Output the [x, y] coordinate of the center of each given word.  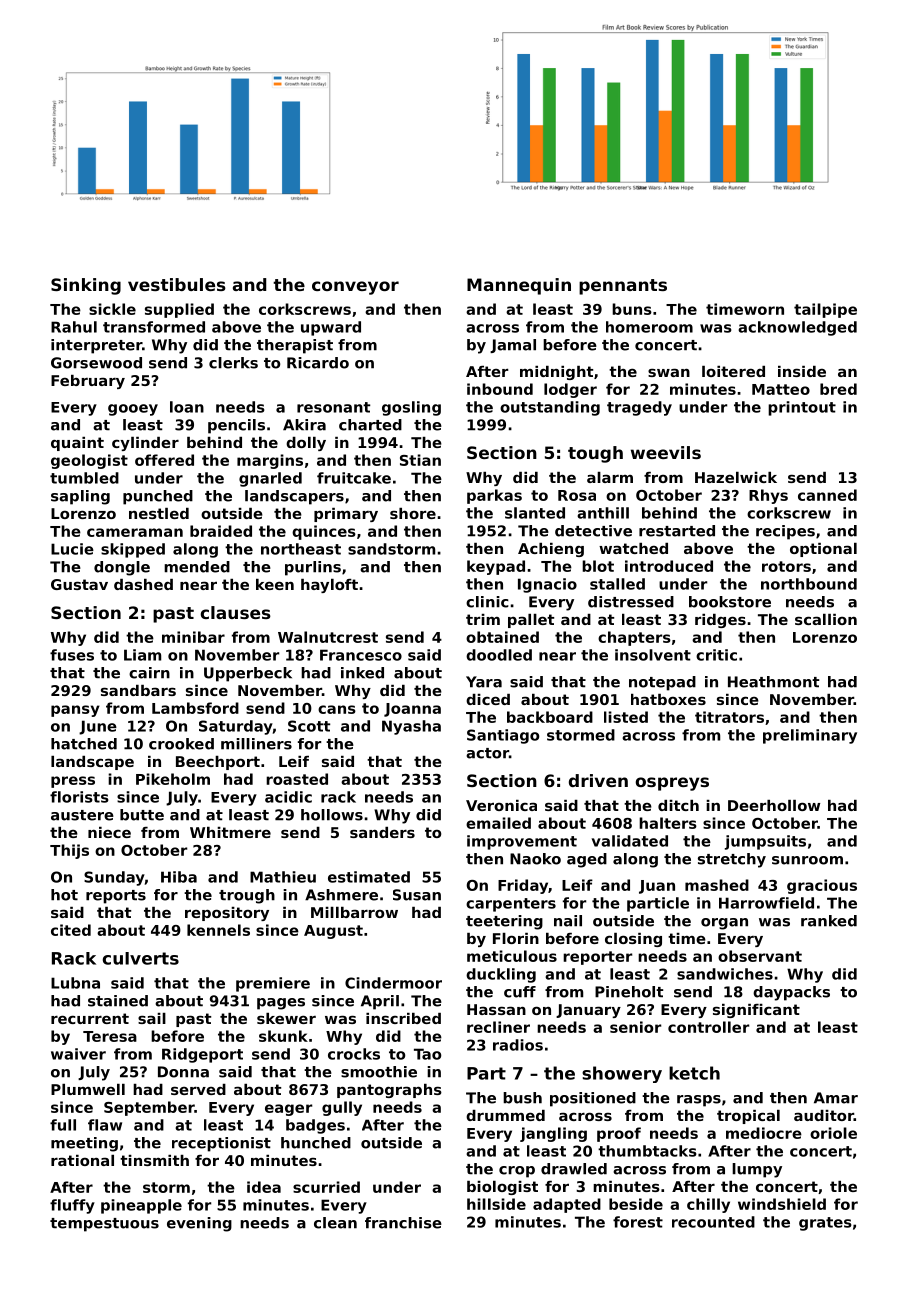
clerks [233, 363]
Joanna [412, 710]
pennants [623, 287]
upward [331, 328]
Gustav [79, 584]
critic [716, 655]
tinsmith [154, 1160]
